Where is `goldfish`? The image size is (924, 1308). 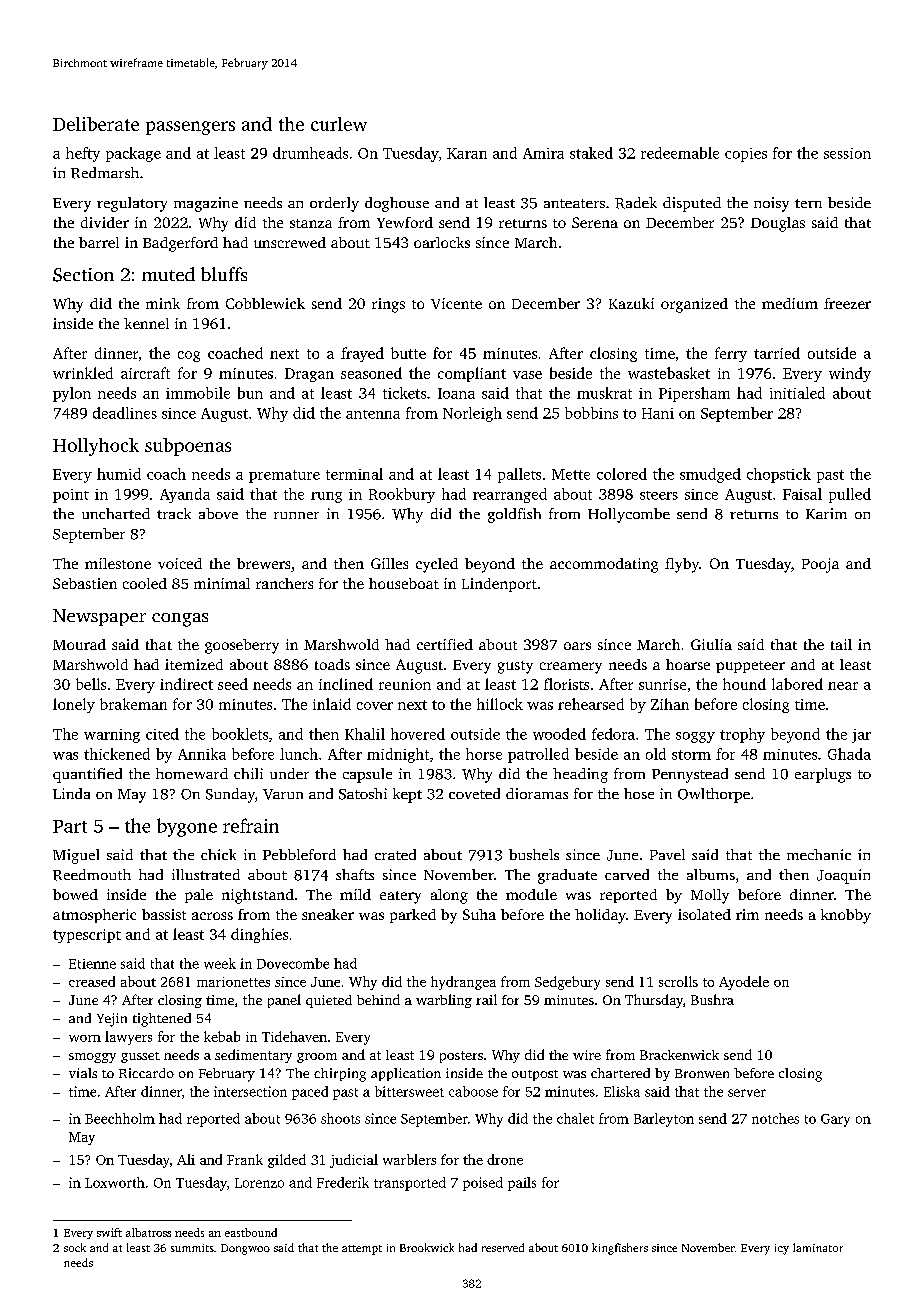 goldfish is located at coordinates (514, 515).
